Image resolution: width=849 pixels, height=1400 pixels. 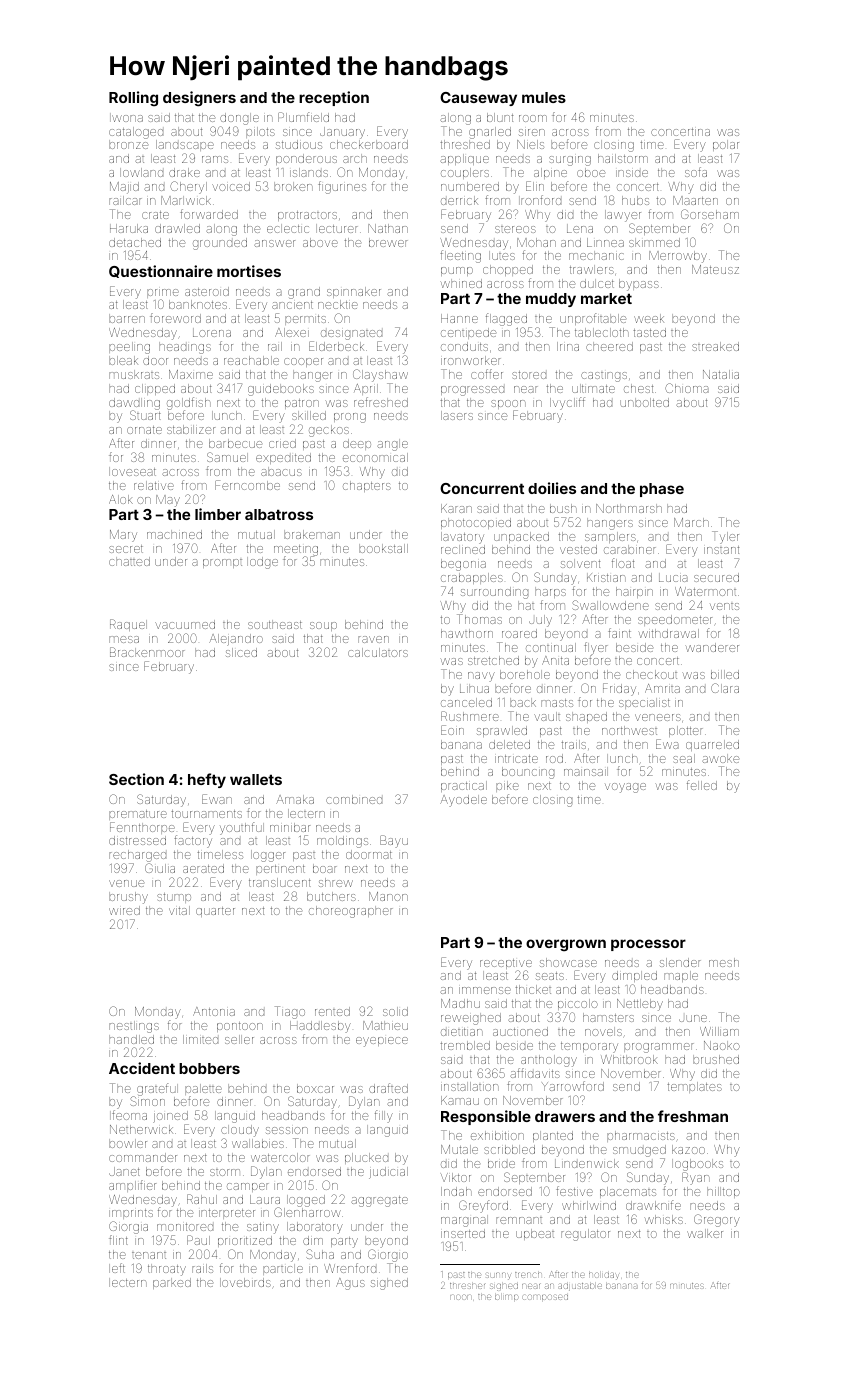 I want to click on satiny, so click(x=263, y=1228).
